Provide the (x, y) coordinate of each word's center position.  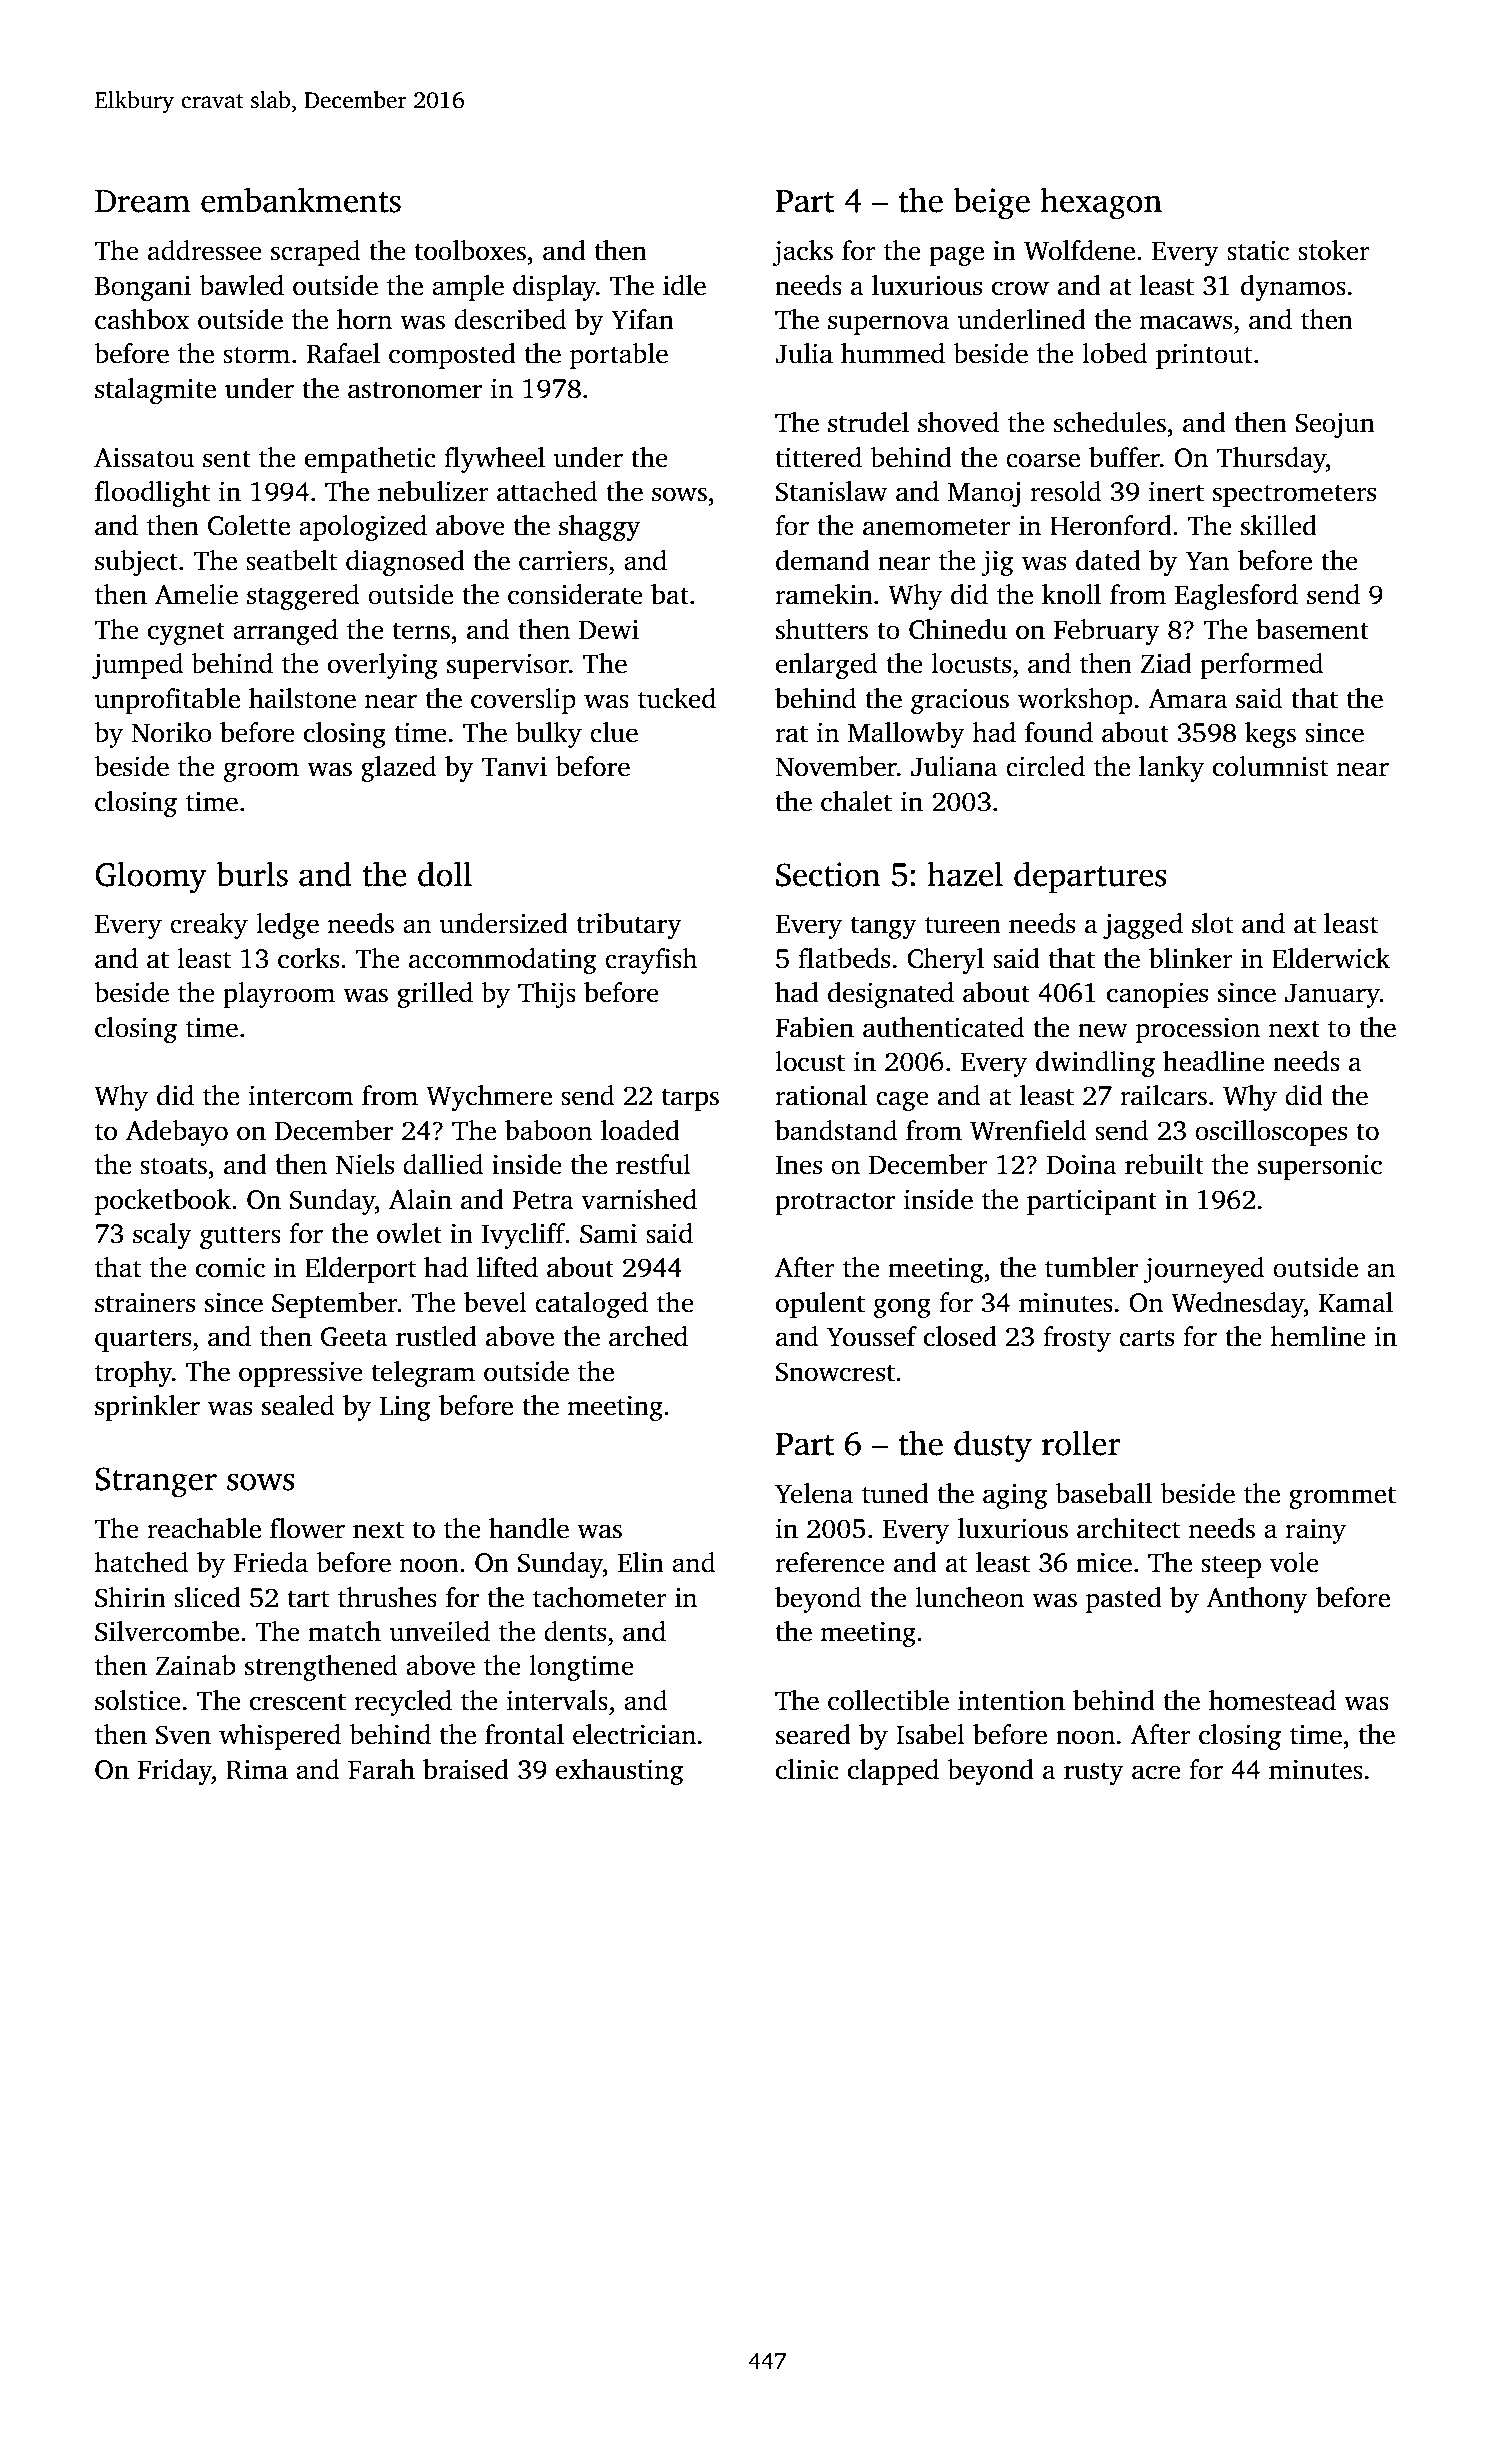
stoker (1334, 250)
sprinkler (147, 1408)
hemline (1318, 1336)
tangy (884, 927)
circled (1045, 766)
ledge (287, 926)
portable (619, 356)
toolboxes (470, 250)
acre (1156, 1772)
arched (648, 1336)
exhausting (619, 1772)
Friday (174, 1772)
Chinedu (958, 629)
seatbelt (291, 560)
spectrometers (1294, 495)
